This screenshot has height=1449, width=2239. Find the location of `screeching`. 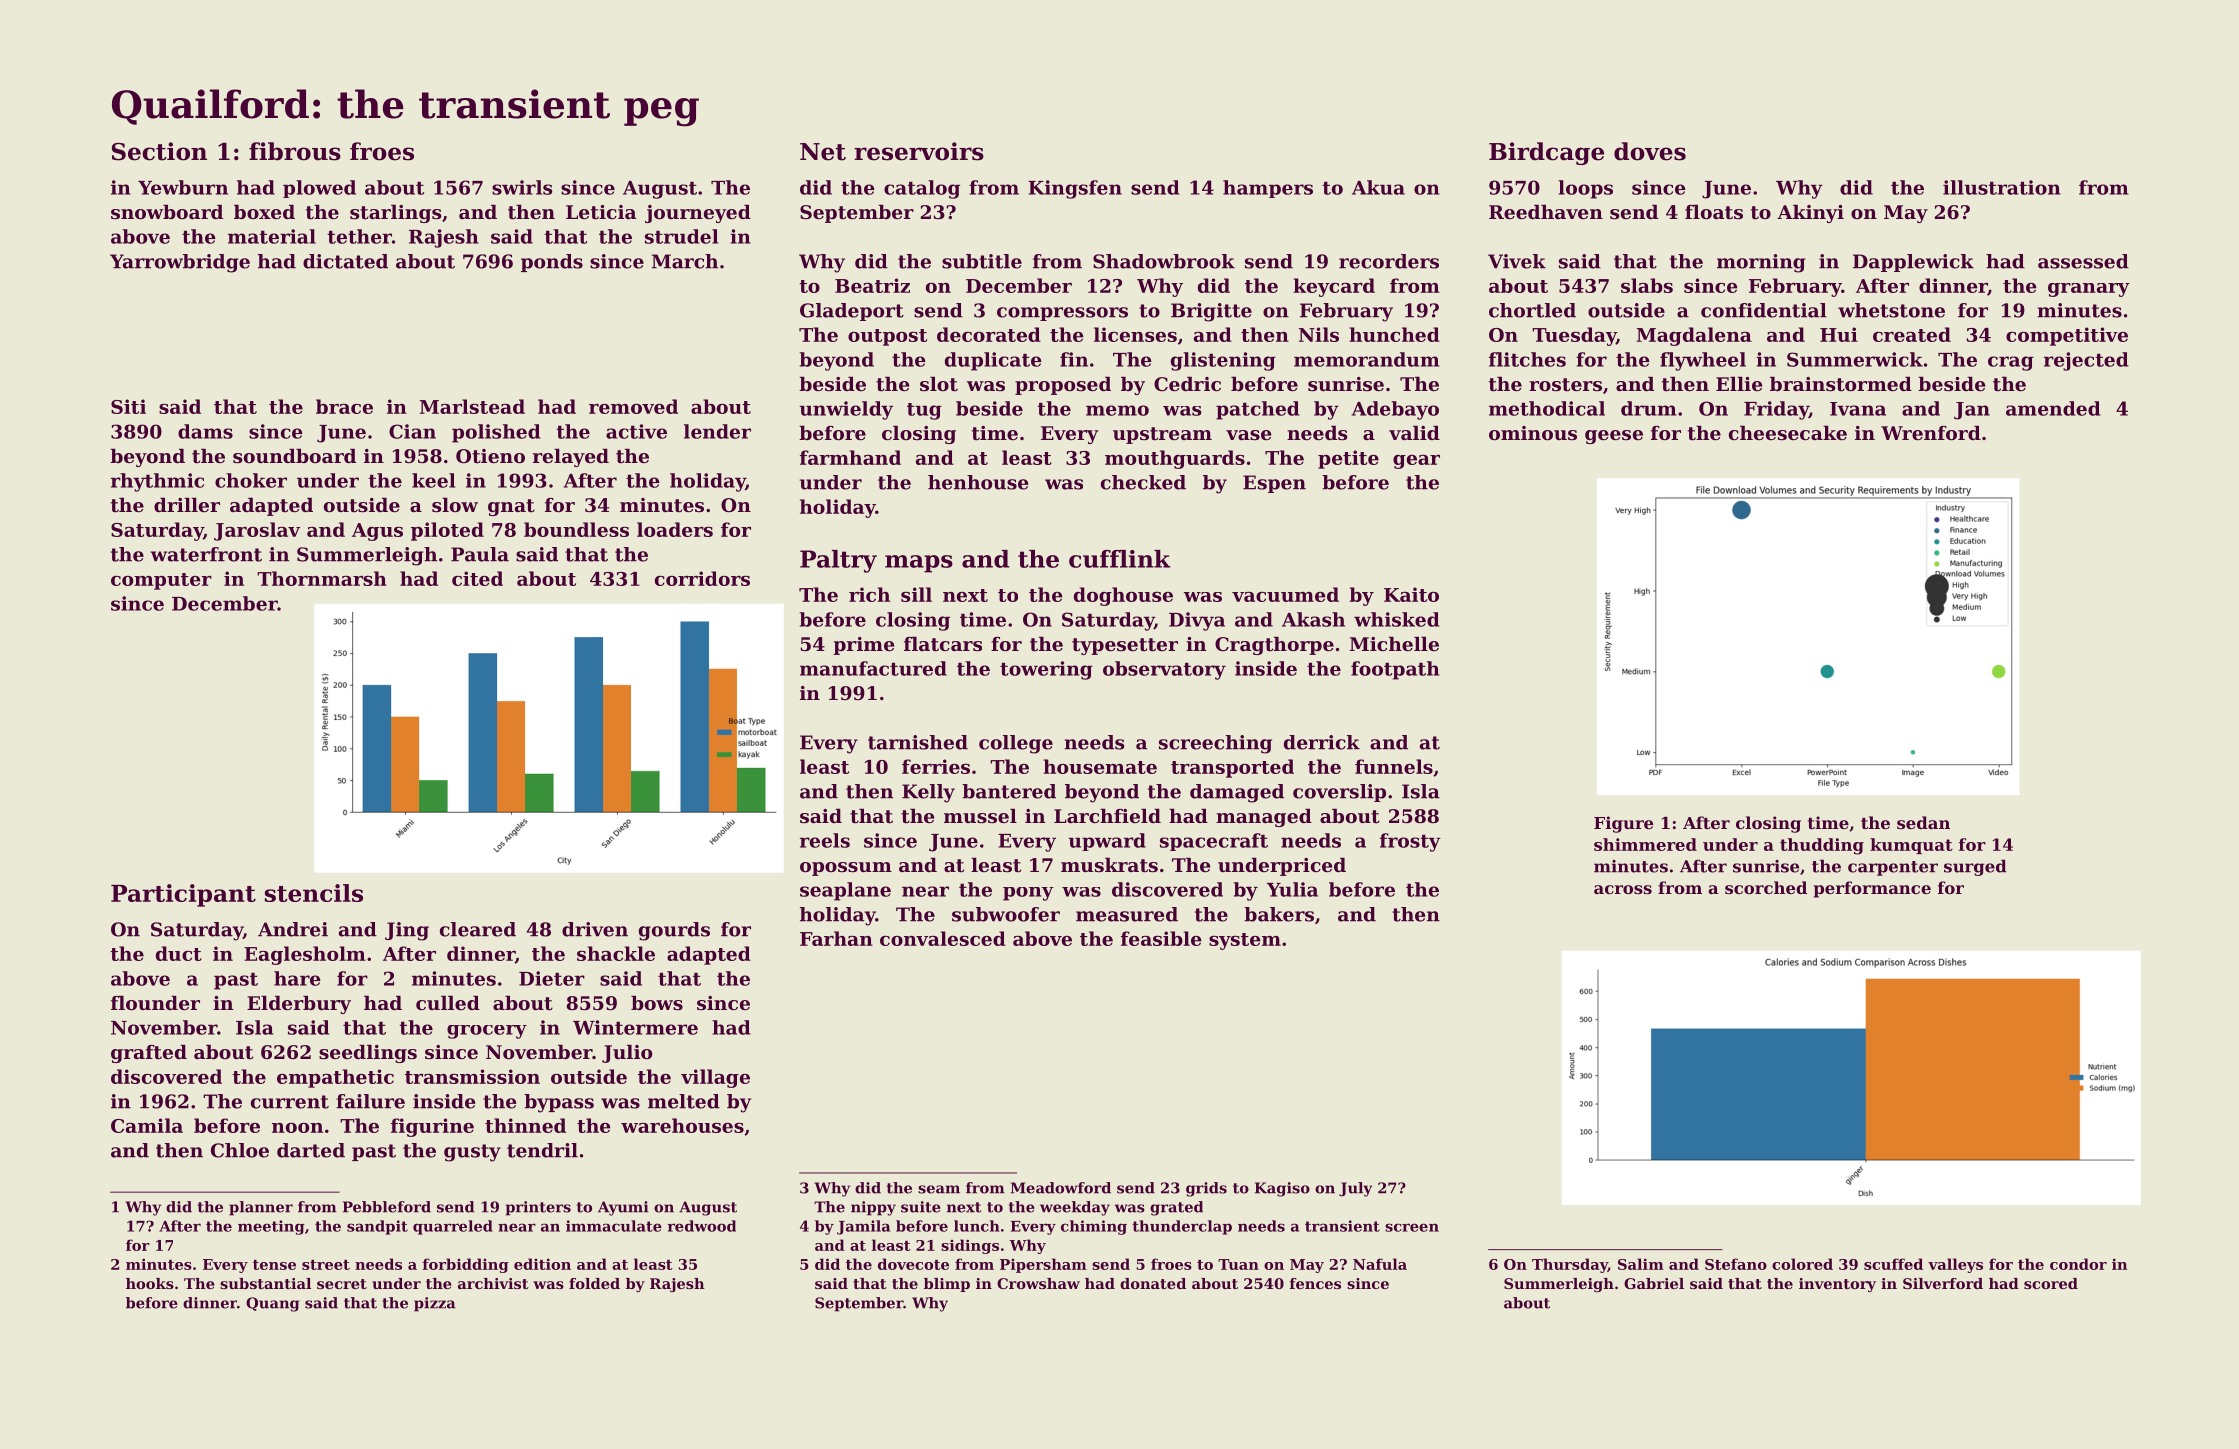

screeching is located at coordinates (1215, 744).
